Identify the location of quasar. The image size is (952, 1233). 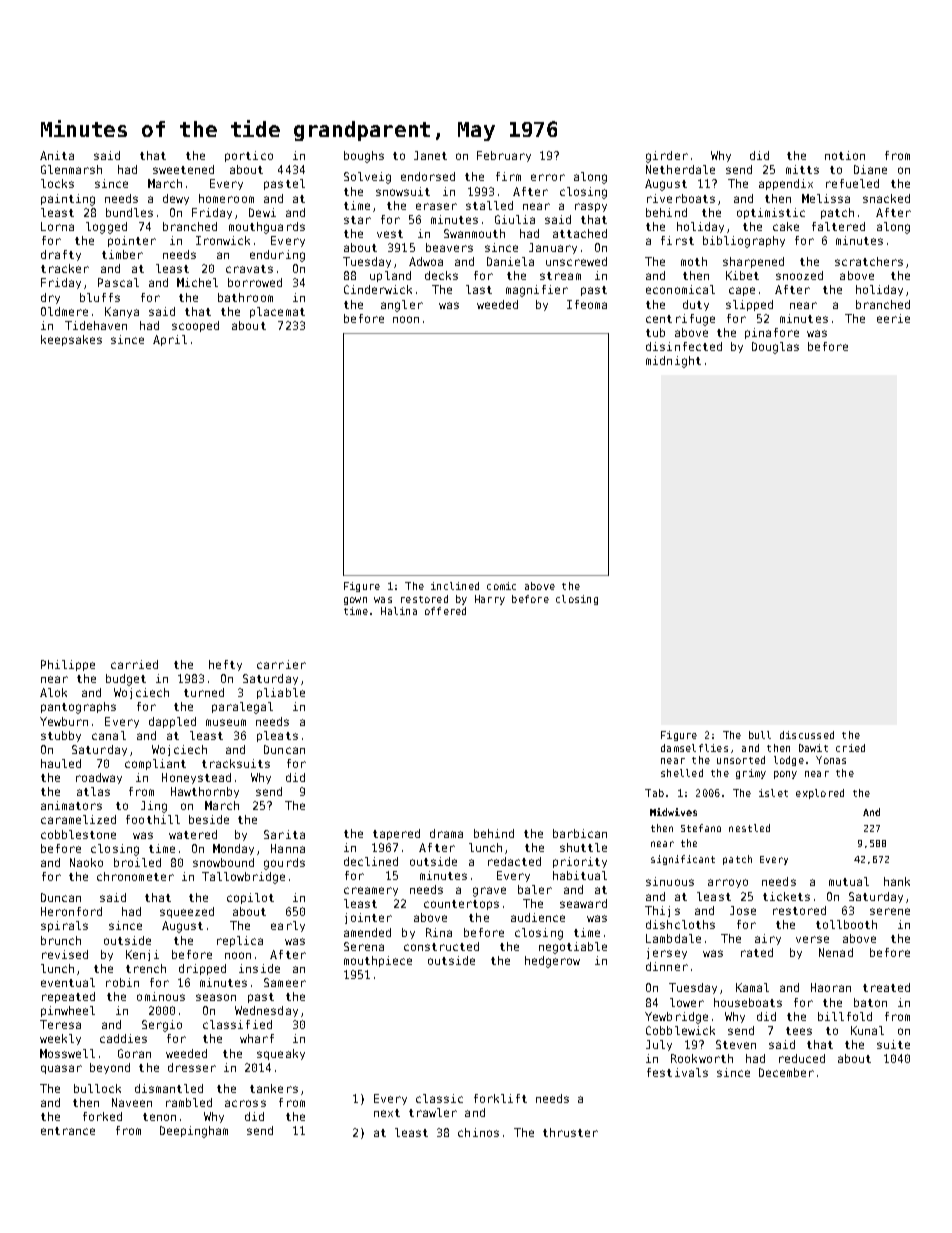
(61, 1069).
